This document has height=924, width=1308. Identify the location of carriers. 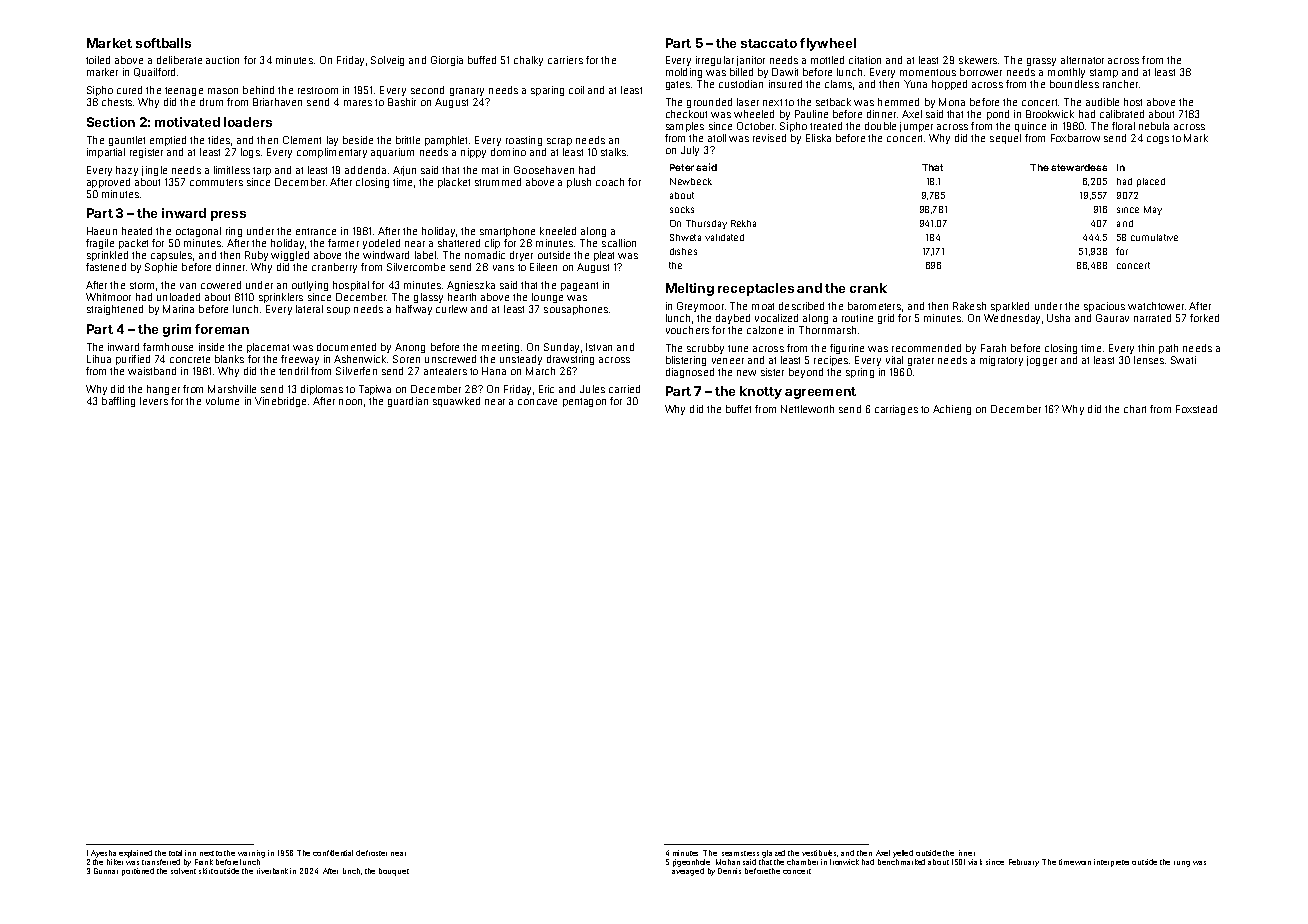
(565, 60).
